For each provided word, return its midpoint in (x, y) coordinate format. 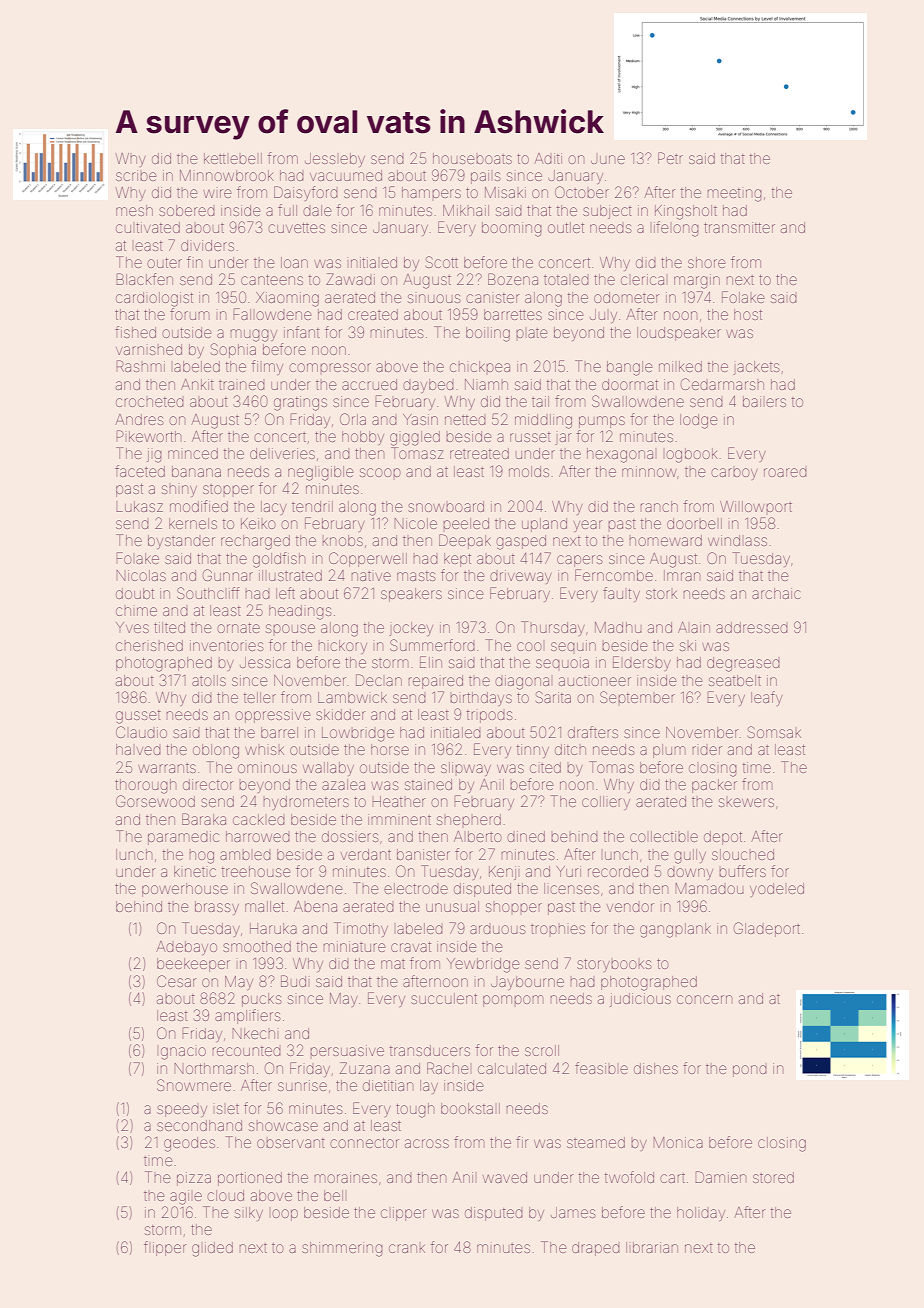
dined (526, 836)
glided (212, 1249)
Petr (670, 158)
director (208, 784)
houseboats (472, 158)
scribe (136, 175)
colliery (606, 803)
